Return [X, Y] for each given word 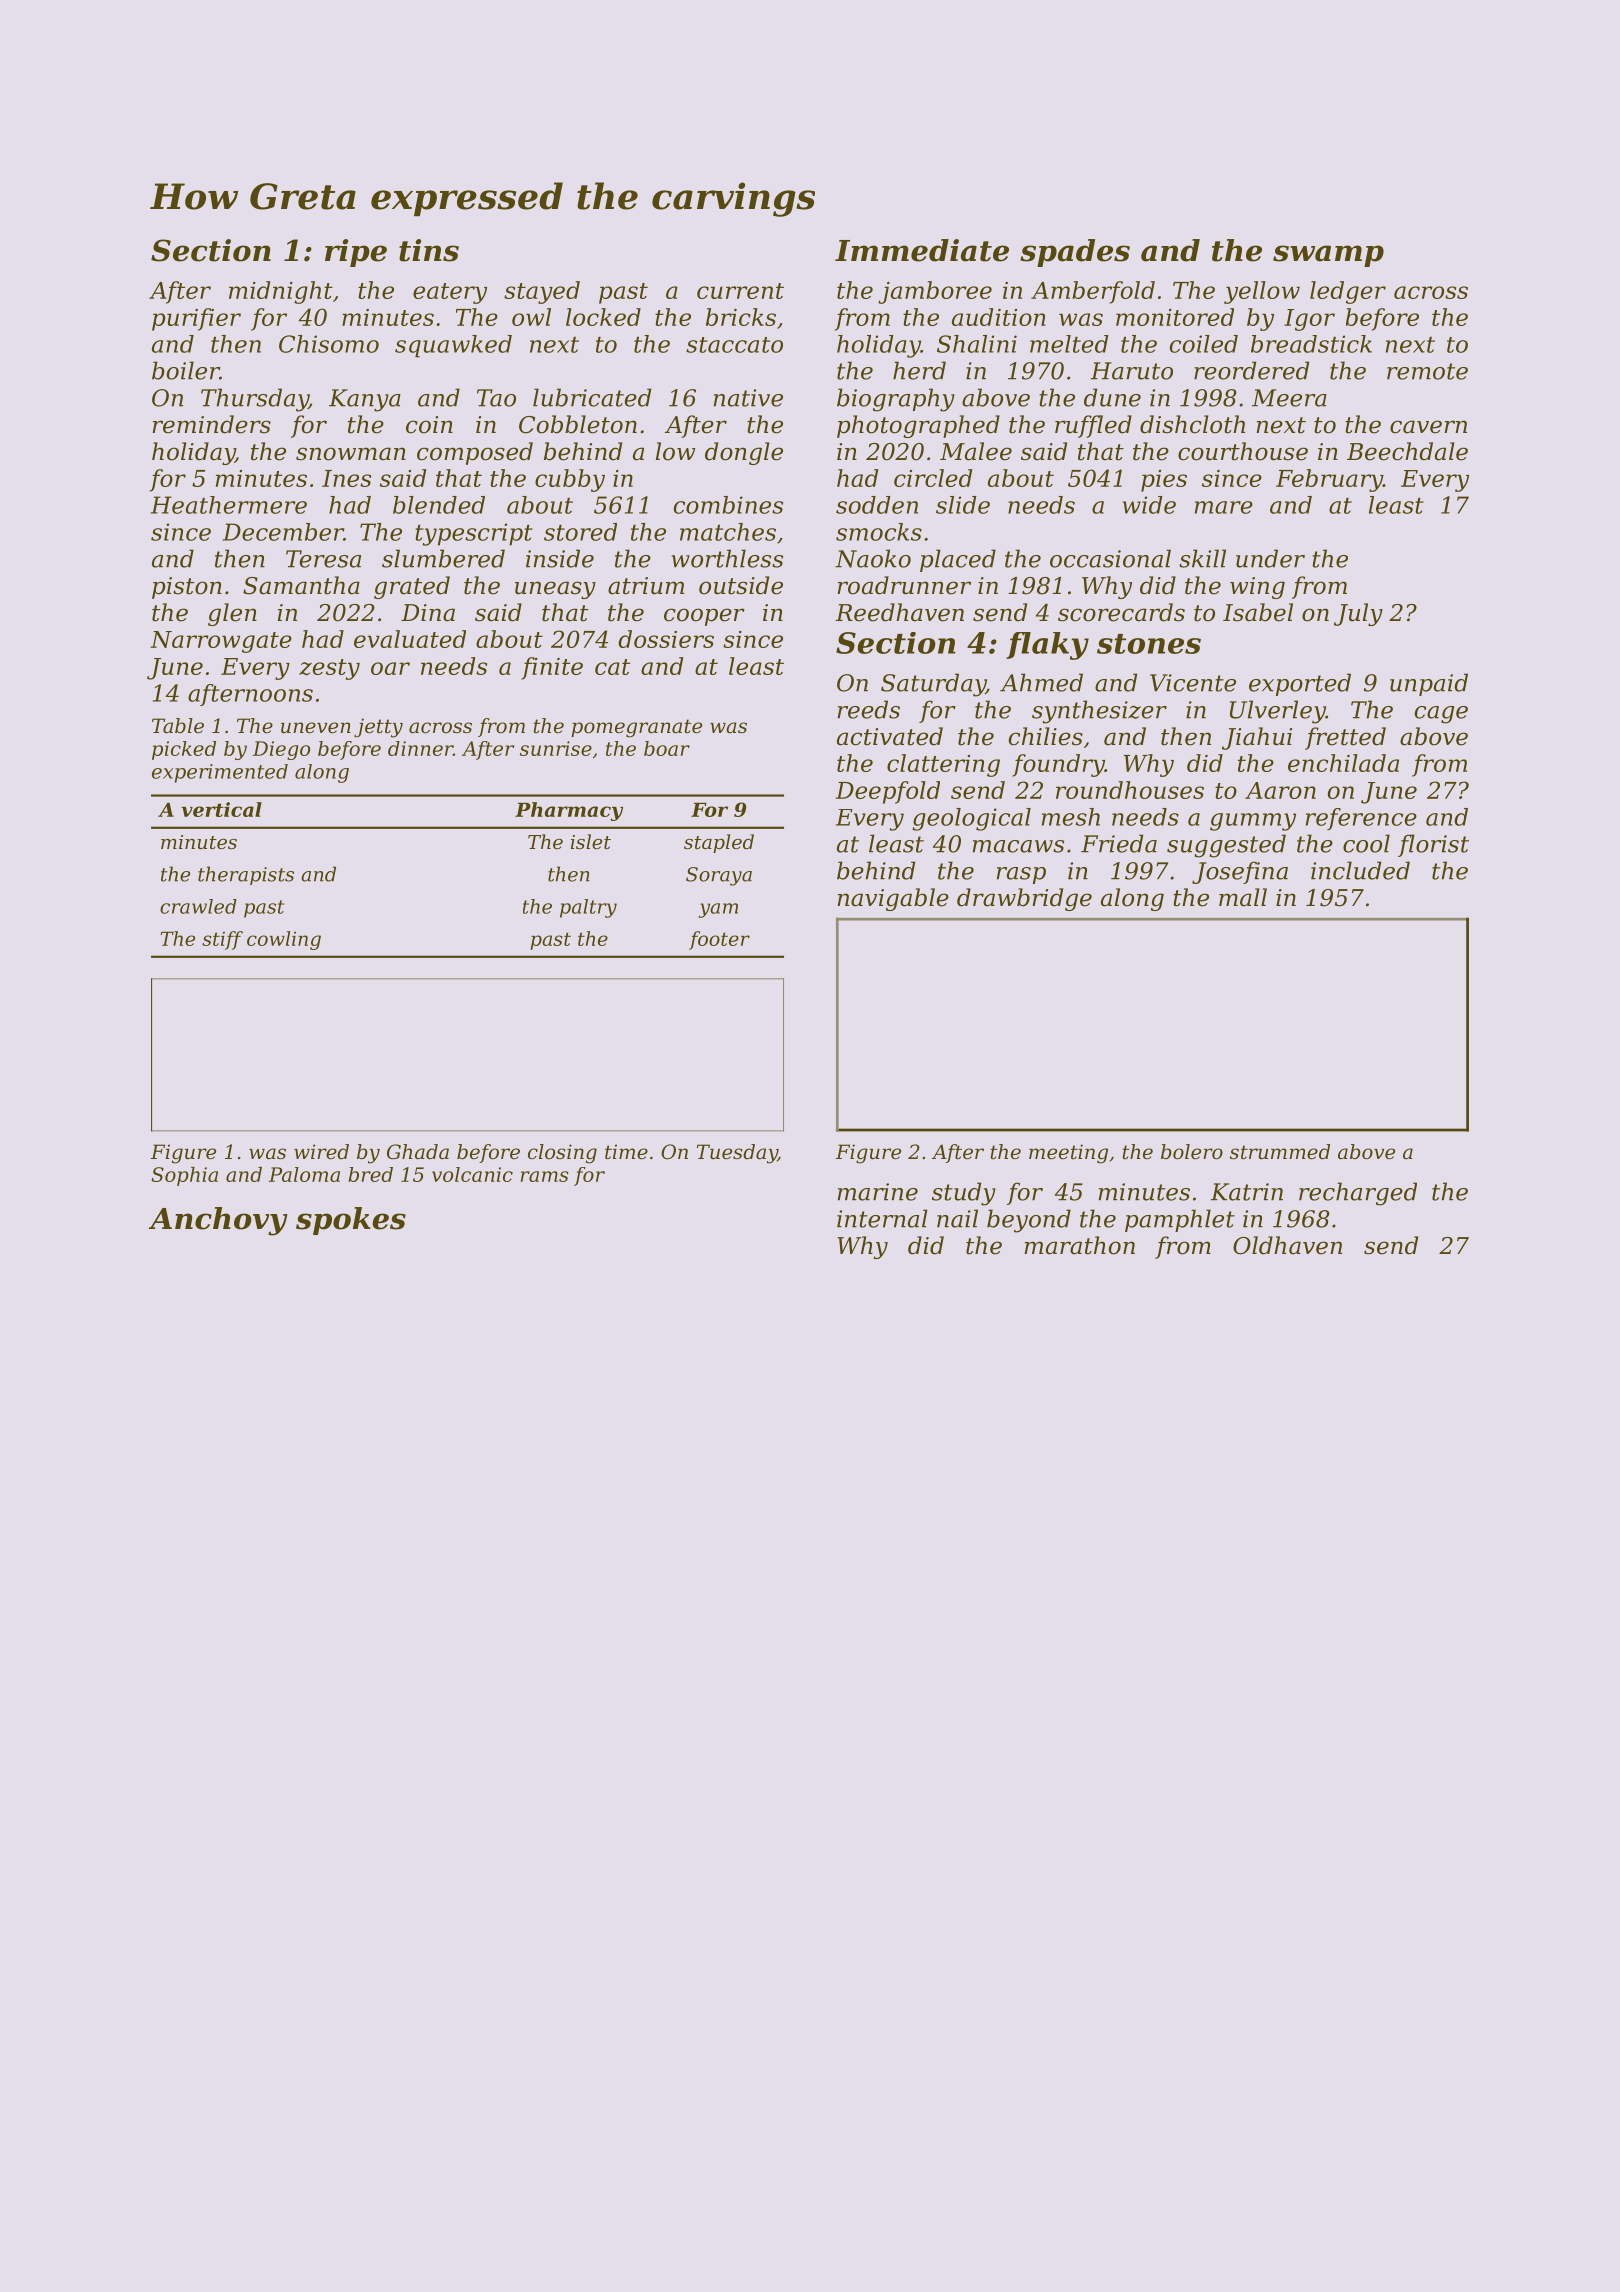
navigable [893, 899]
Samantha [301, 585]
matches [728, 532]
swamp [1328, 256]
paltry [588, 908]
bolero [1192, 1152]
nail [957, 1218]
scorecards [1121, 612]
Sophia [184, 1176]
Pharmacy [569, 811]
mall [1243, 897]
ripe [356, 253]
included [1360, 870]
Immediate [922, 250]
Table [178, 726]
